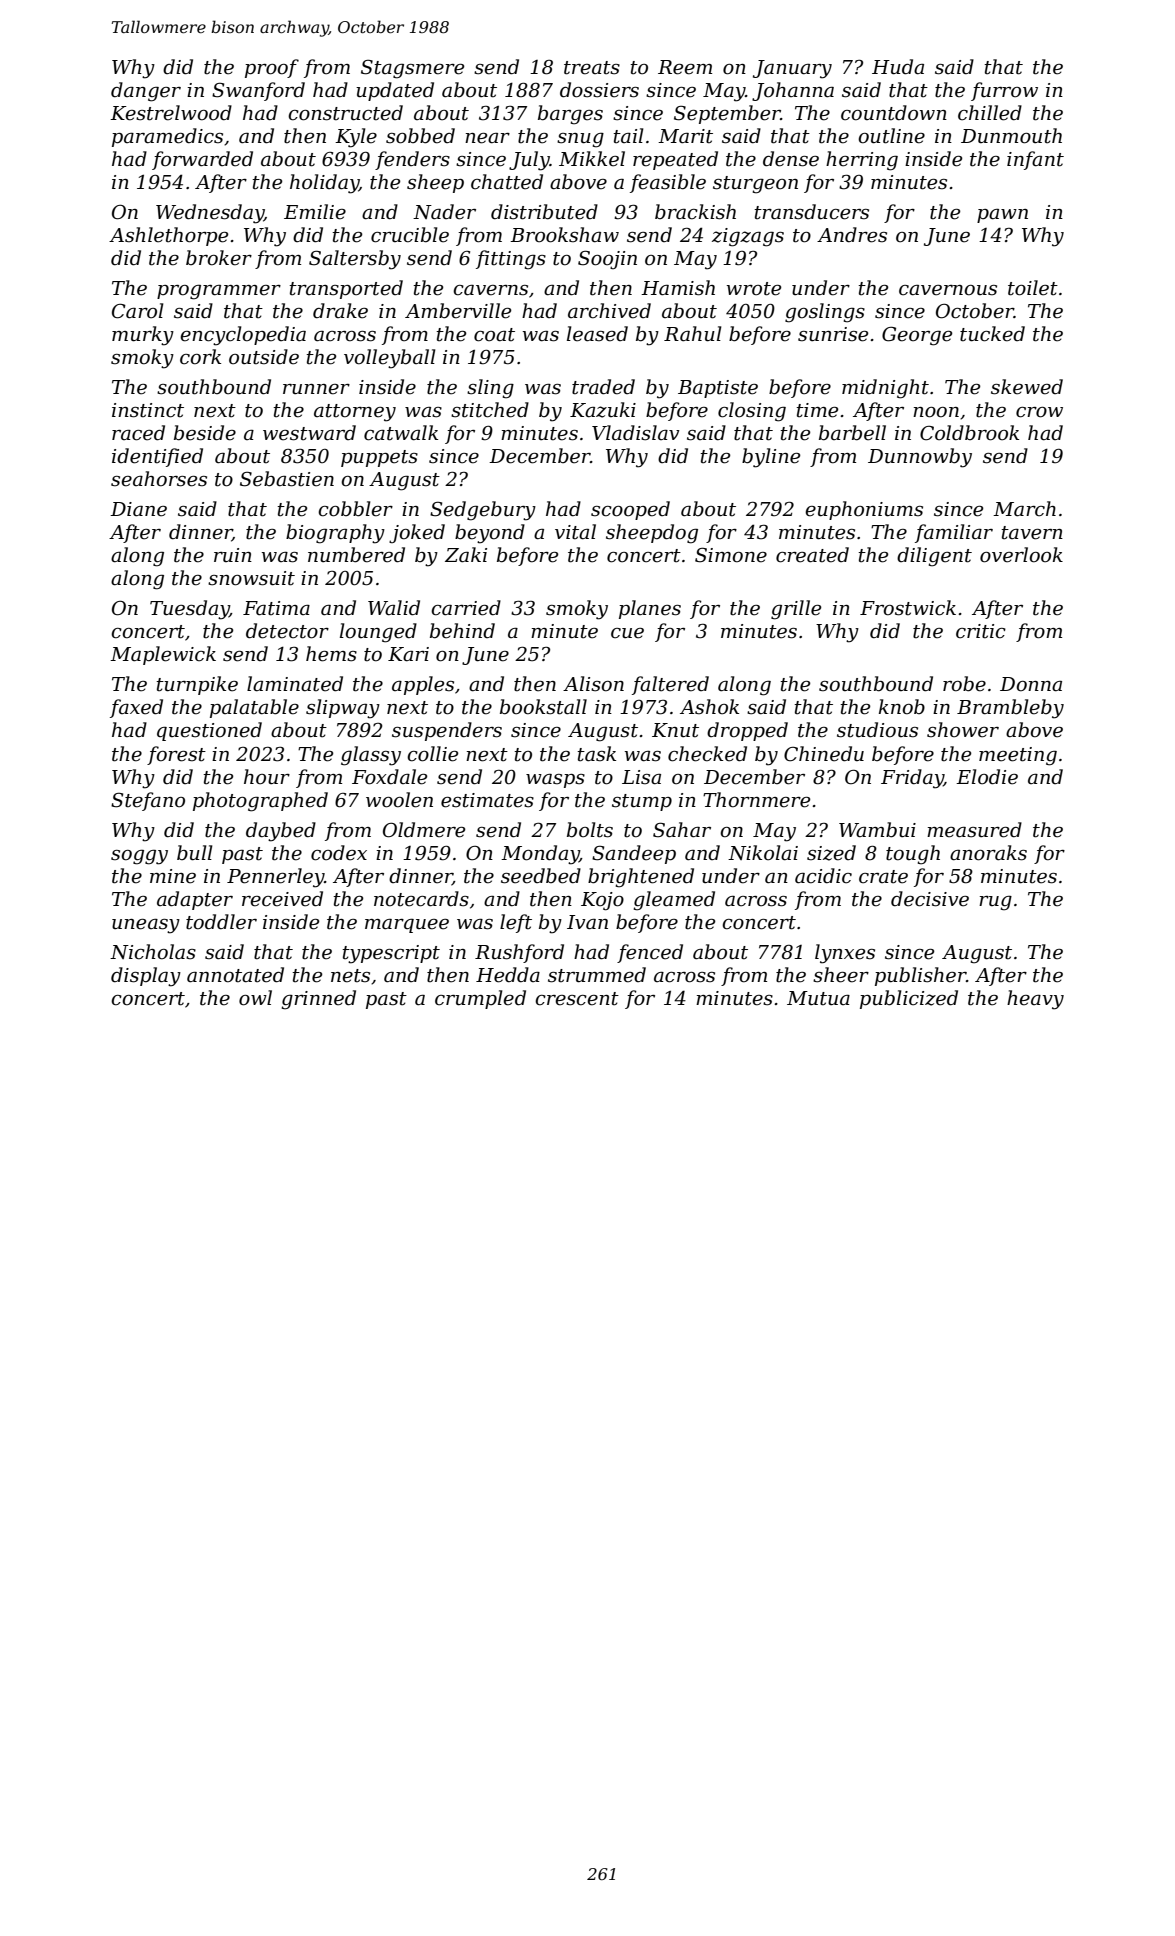  Describe the element at coordinates (628, 136) in the page. I see `tail` at that location.
